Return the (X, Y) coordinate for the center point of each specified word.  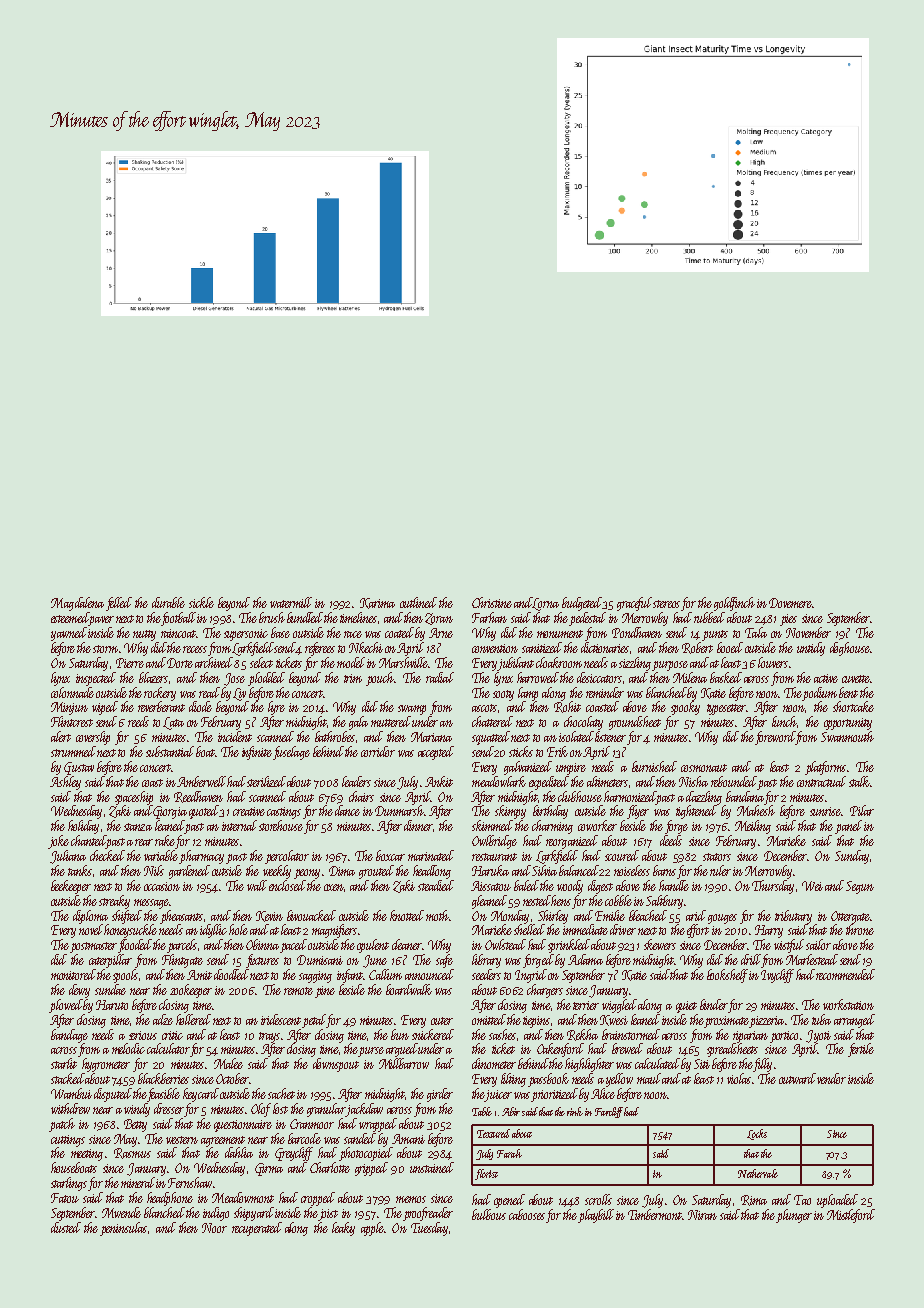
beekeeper (71, 887)
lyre (276, 708)
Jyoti (818, 1036)
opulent (373, 946)
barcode (304, 1138)
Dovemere (790, 603)
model (351, 662)
